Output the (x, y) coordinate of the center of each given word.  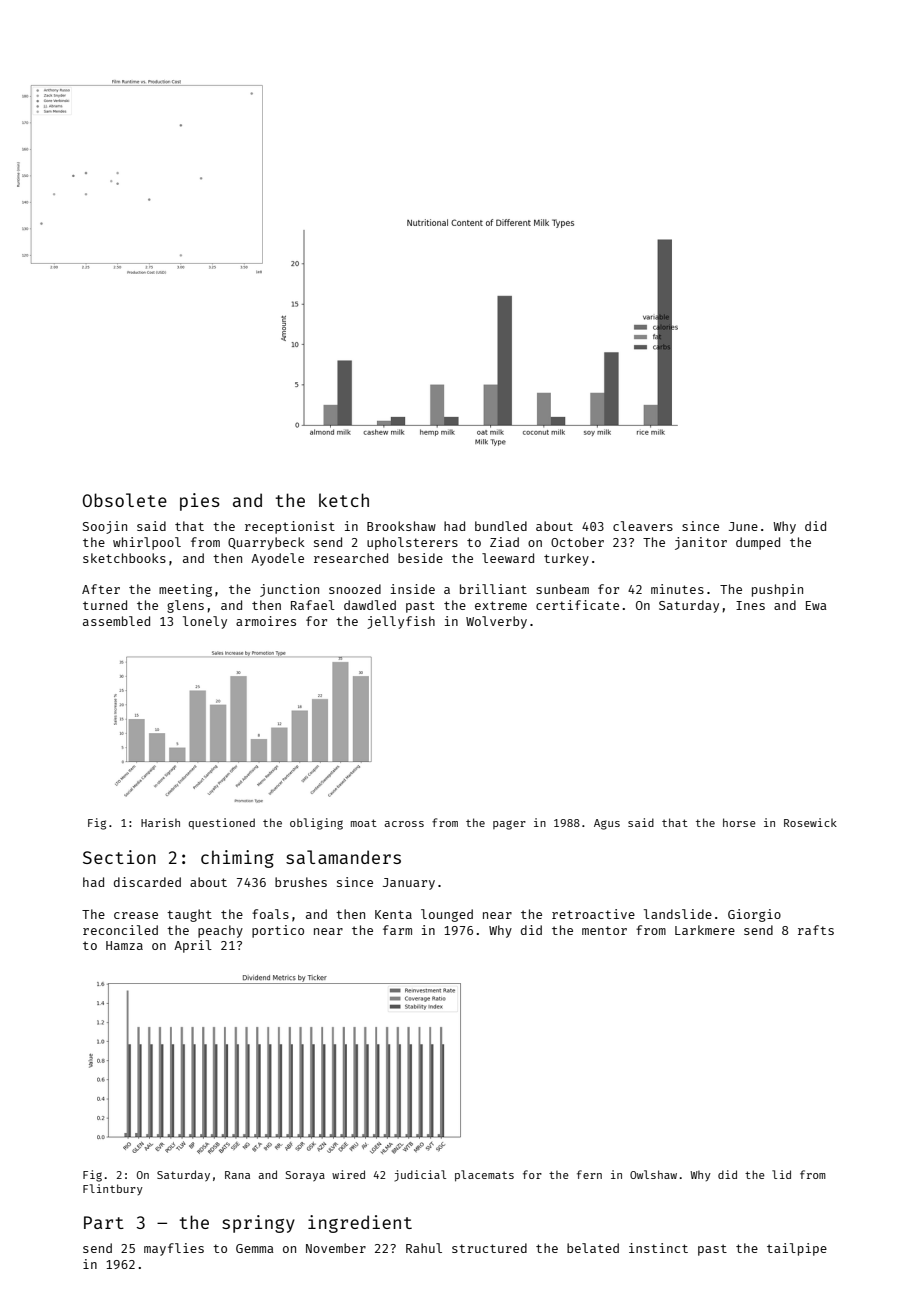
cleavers (643, 526)
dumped (758, 543)
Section (119, 857)
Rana (237, 1175)
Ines (750, 605)
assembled (116, 621)
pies (200, 502)
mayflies (174, 1249)
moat (364, 823)
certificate (577, 605)
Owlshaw (653, 1174)
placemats (484, 1176)
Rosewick (810, 822)
